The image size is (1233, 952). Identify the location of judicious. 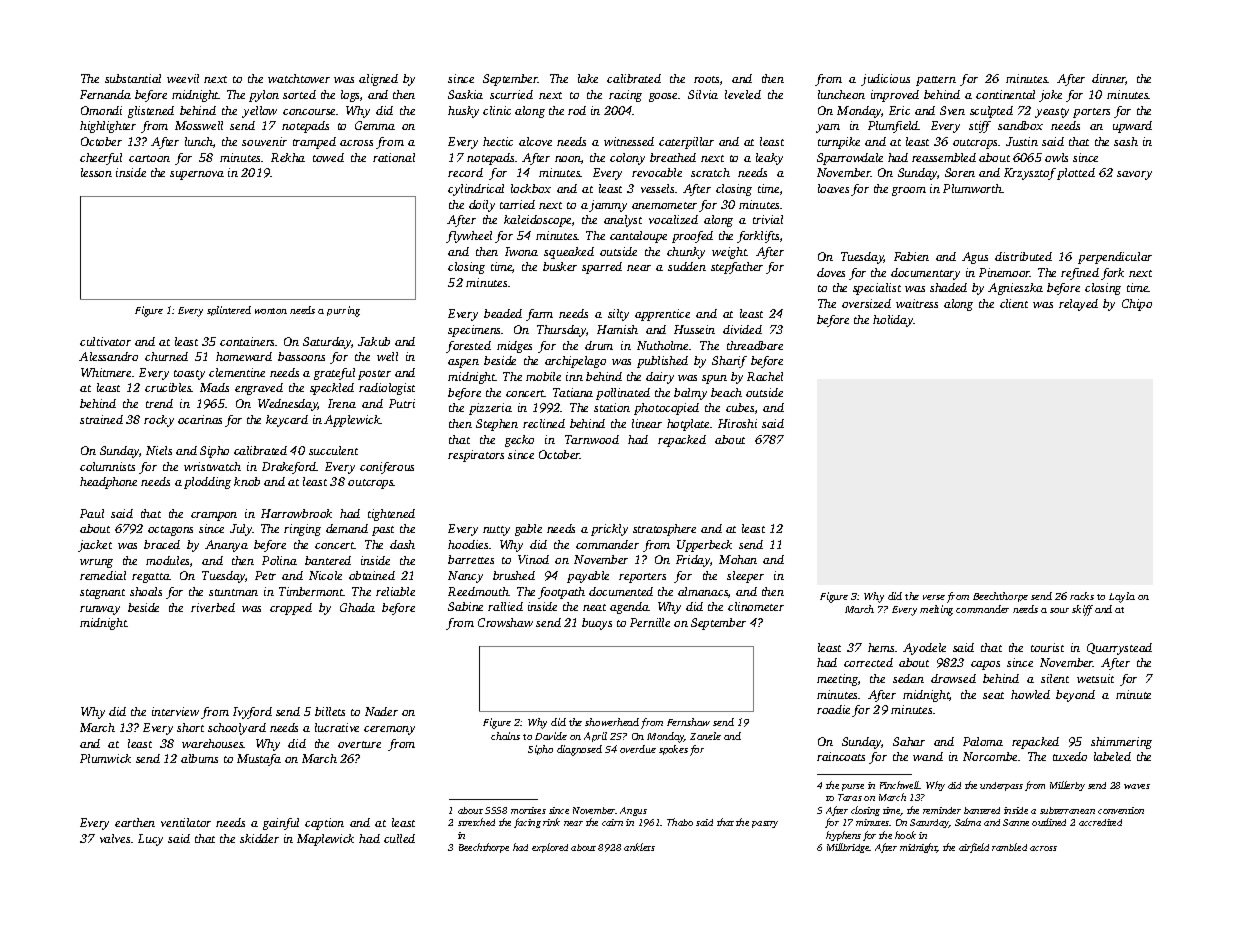
(885, 80).
